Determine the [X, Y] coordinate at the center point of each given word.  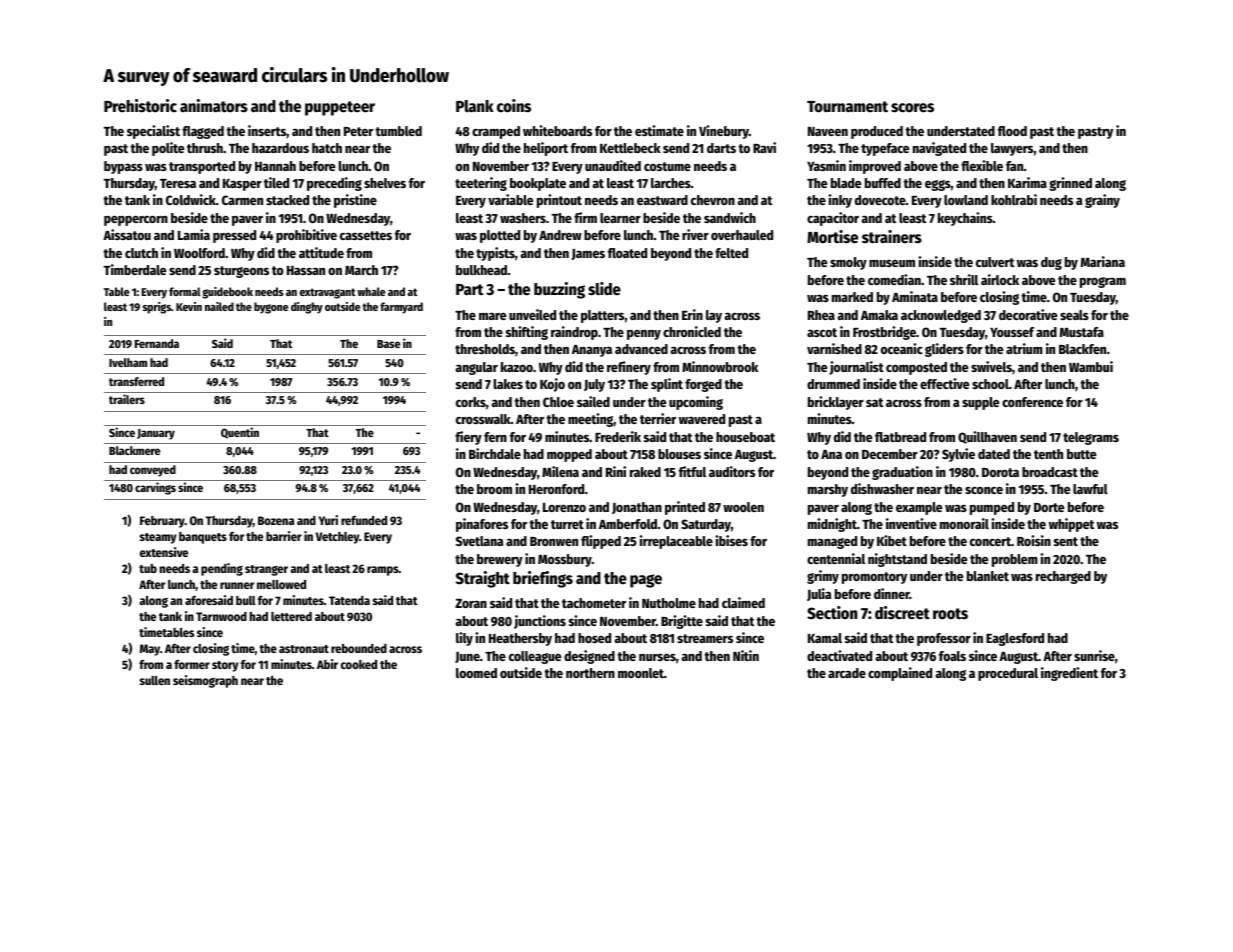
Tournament [847, 107]
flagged [203, 132]
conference [1032, 402]
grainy [1102, 201]
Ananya [592, 351]
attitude [321, 252]
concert [990, 541]
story [225, 666]
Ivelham [128, 362]
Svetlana [479, 541]
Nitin [746, 655]
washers [523, 218]
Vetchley [337, 538]
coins [514, 106]
